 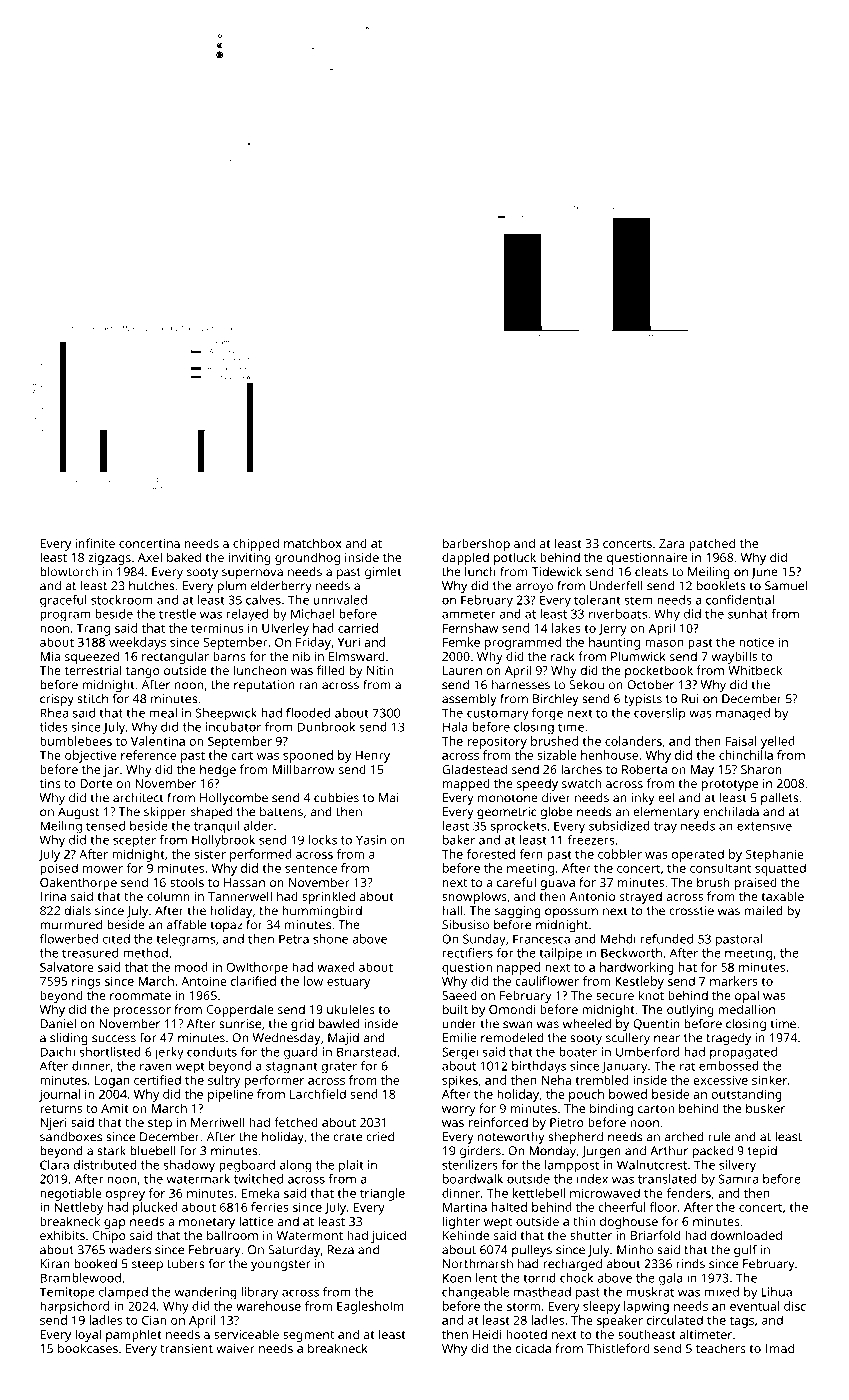 What do you see at coordinates (246, 1334) in the page?
I see `serviceable` at bounding box center [246, 1334].
